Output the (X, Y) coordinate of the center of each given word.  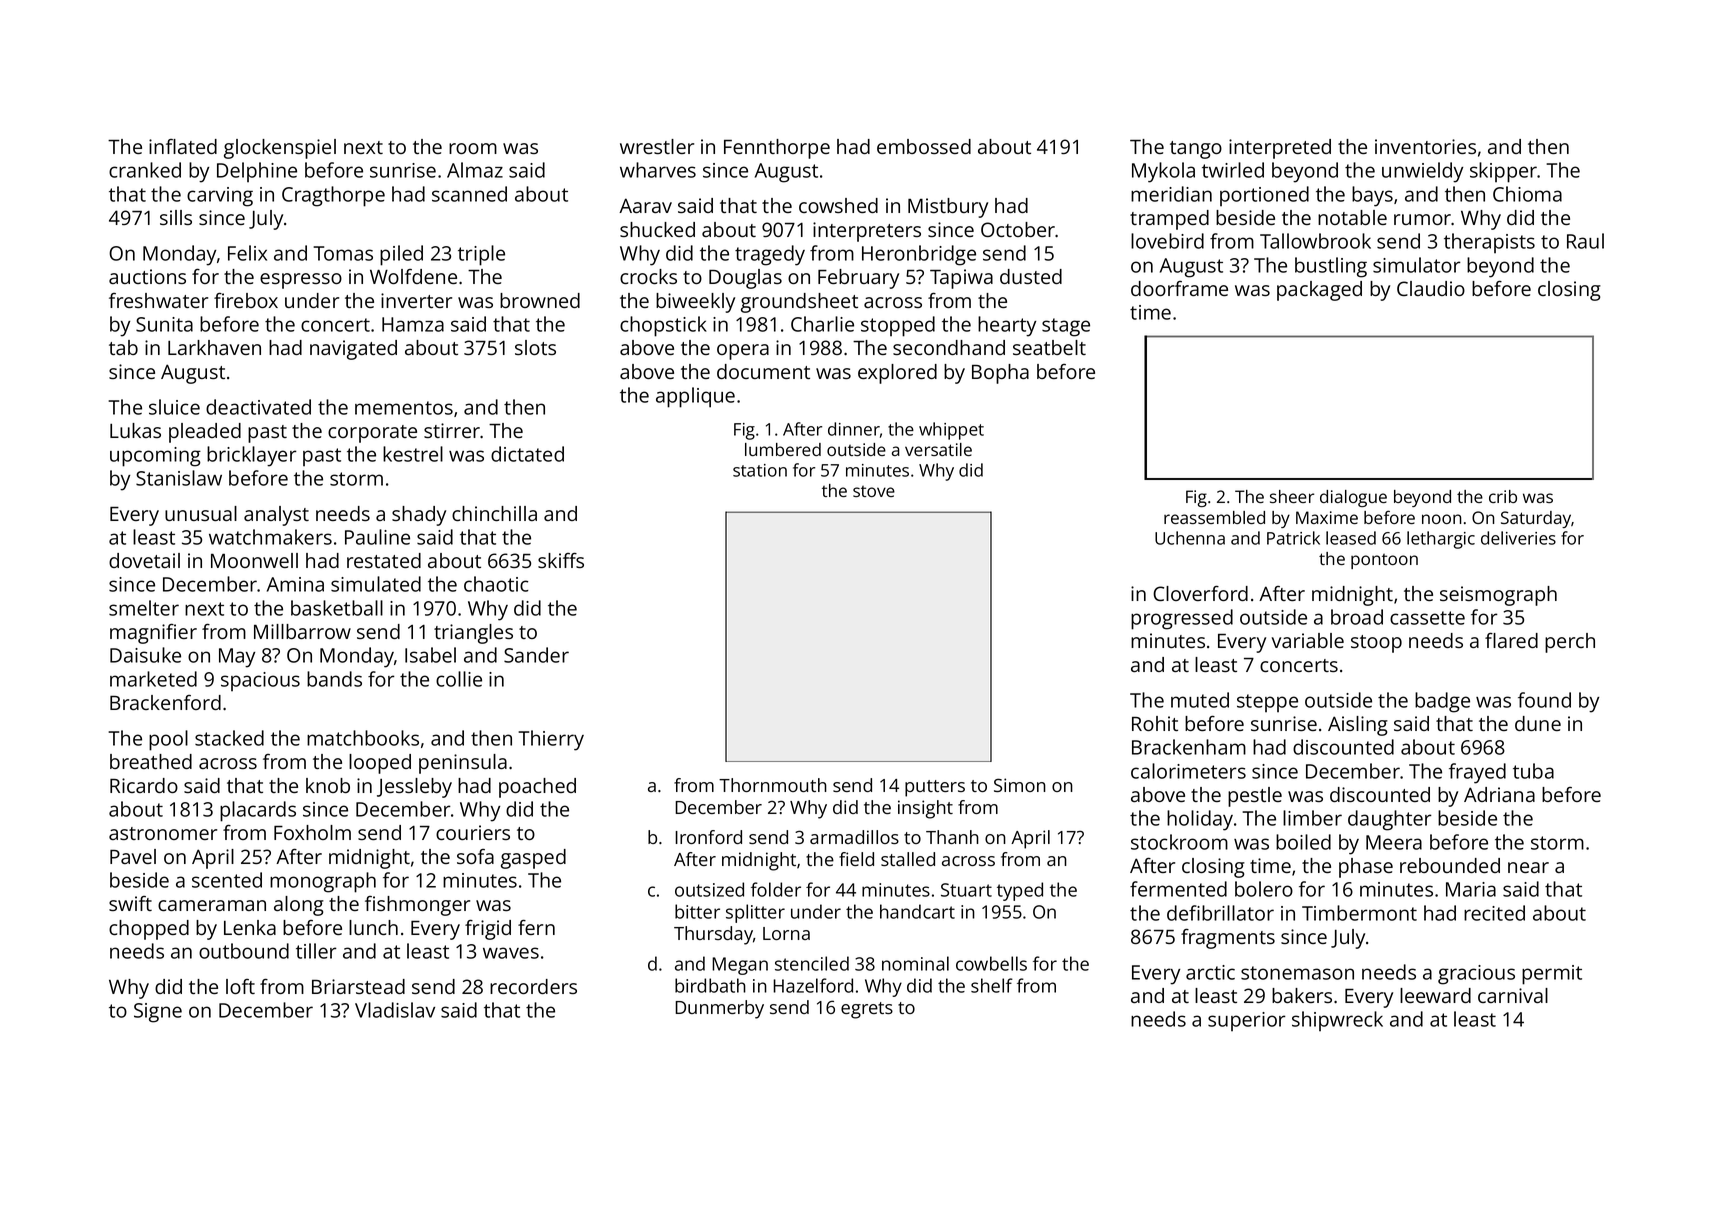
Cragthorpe (333, 196)
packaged (1319, 291)
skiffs (561, 560)
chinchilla (494, 513)
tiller (316, 951)
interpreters (867, 232)
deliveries (1518, 538)
